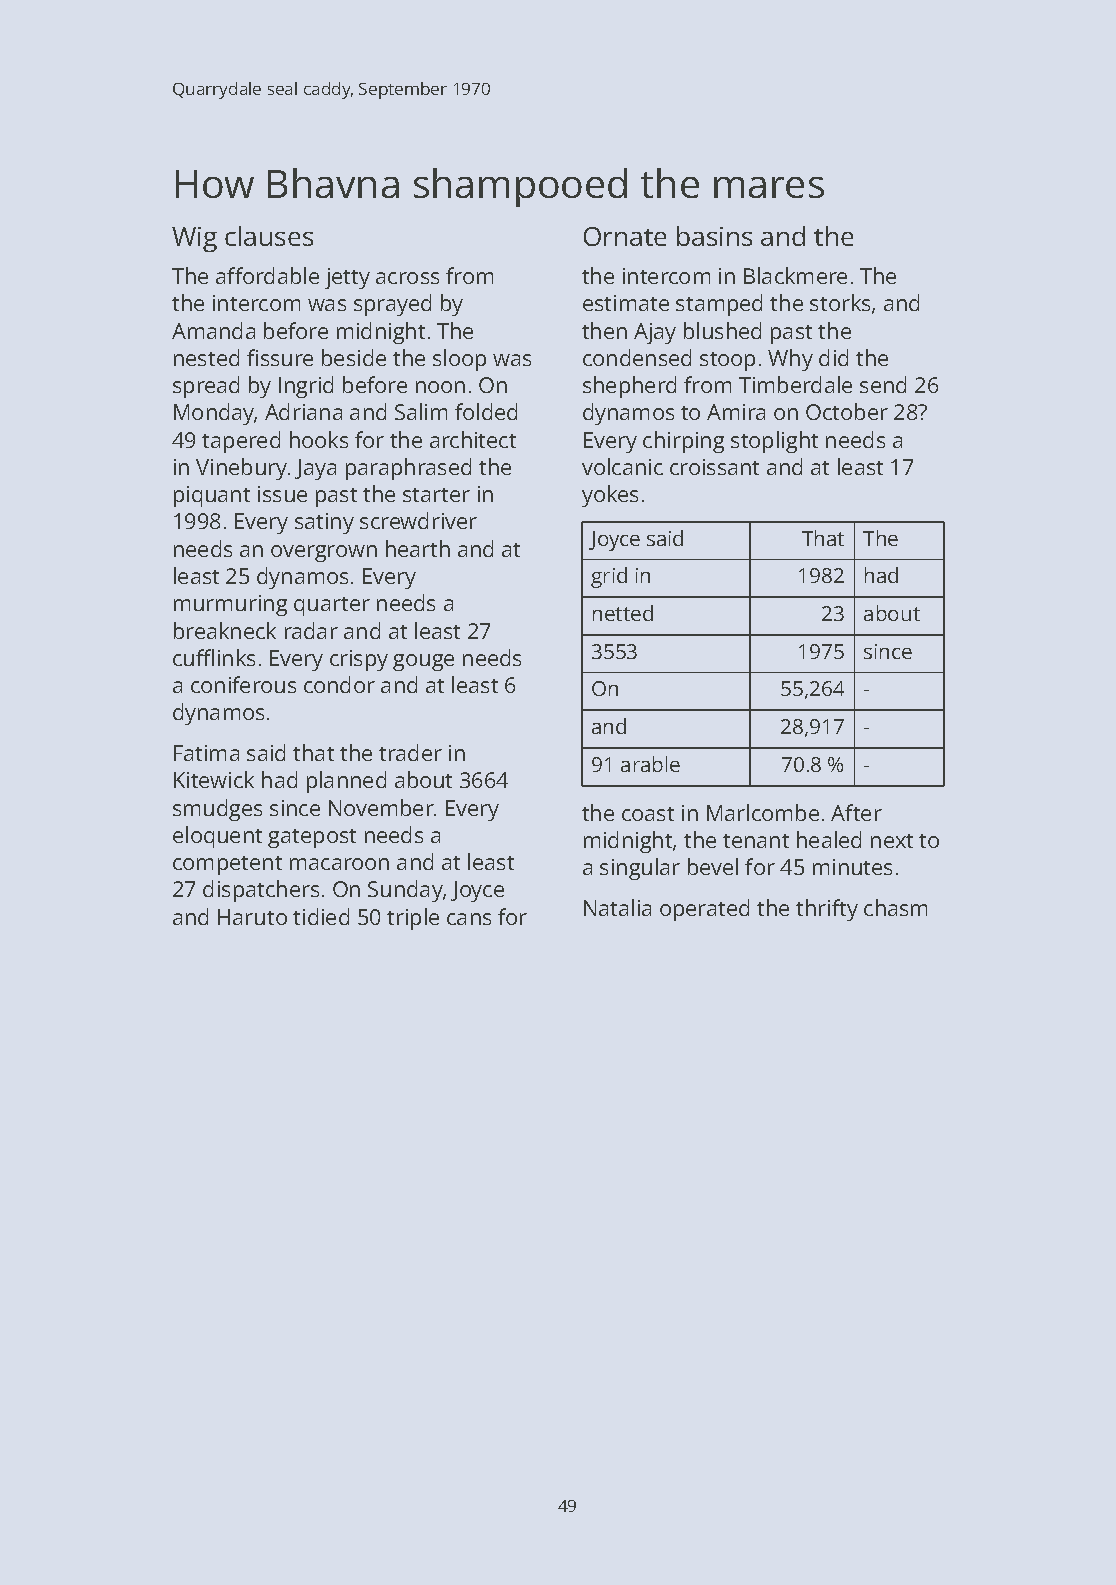  Describe the element at coordinates (617, 907) in the screenshot. I see `Natalia` at that location.
